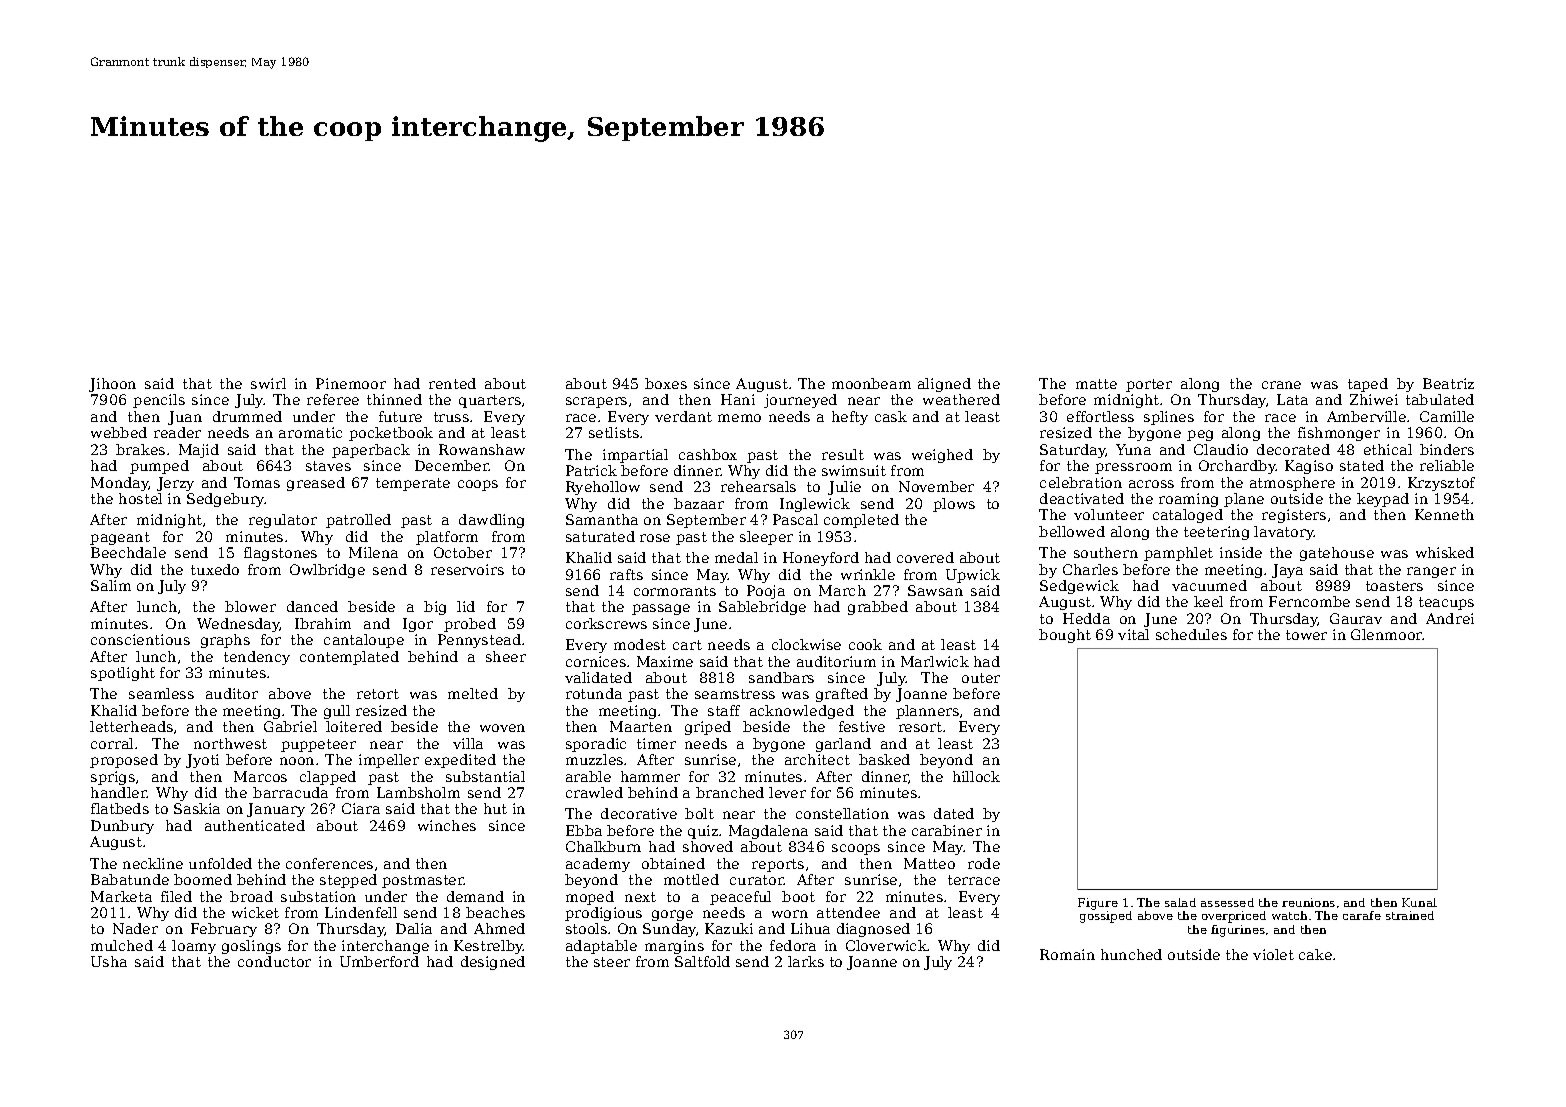 The height and width of the page is (1107, 1566). Describe the element at coordinates (111, 585) in the page. I see `Salim` at that location.
